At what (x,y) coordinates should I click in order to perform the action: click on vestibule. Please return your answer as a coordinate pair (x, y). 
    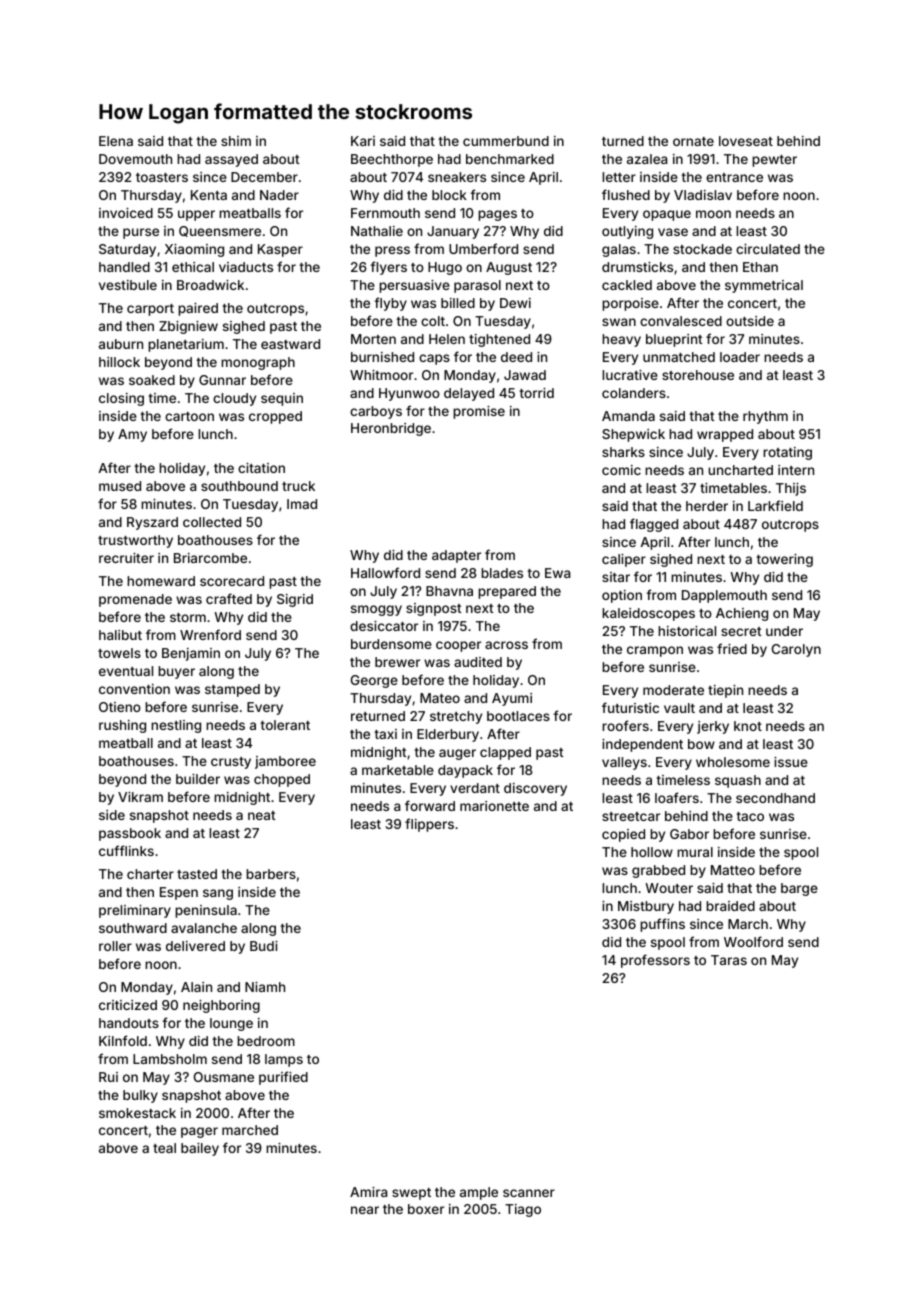
    Looking at the image, I should click on (128, 285).
